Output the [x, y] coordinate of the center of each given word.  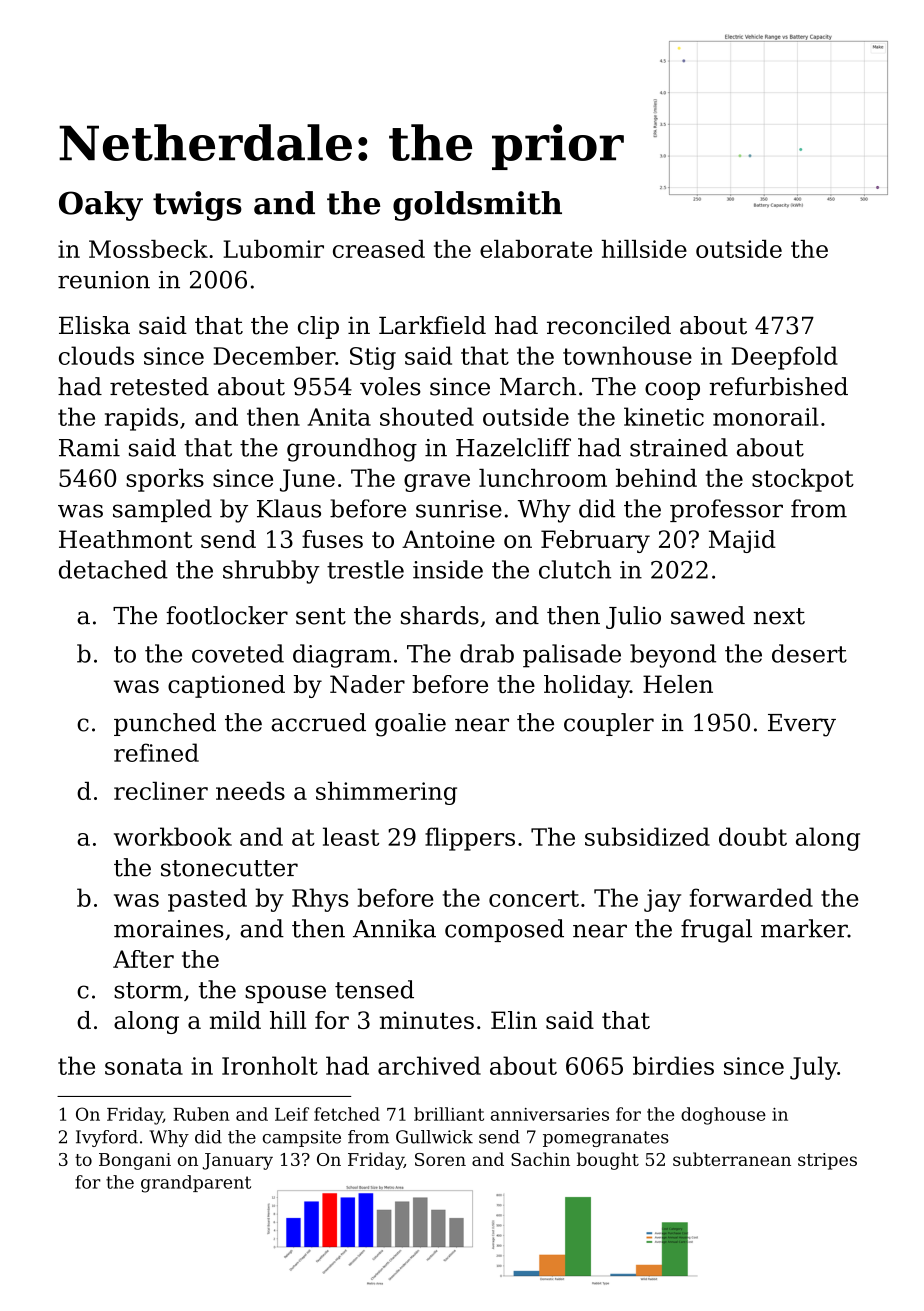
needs [250, 791]
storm [148, 990]
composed [504, 930]
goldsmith [477, 206]
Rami [89, 448]
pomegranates [606, 1139]
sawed [708, 615]
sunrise [459, 509]
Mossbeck [148, 249]
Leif [292, 1114]
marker [804, 928]
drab [487, 653]
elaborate [536, 249]
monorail [765, 416]
